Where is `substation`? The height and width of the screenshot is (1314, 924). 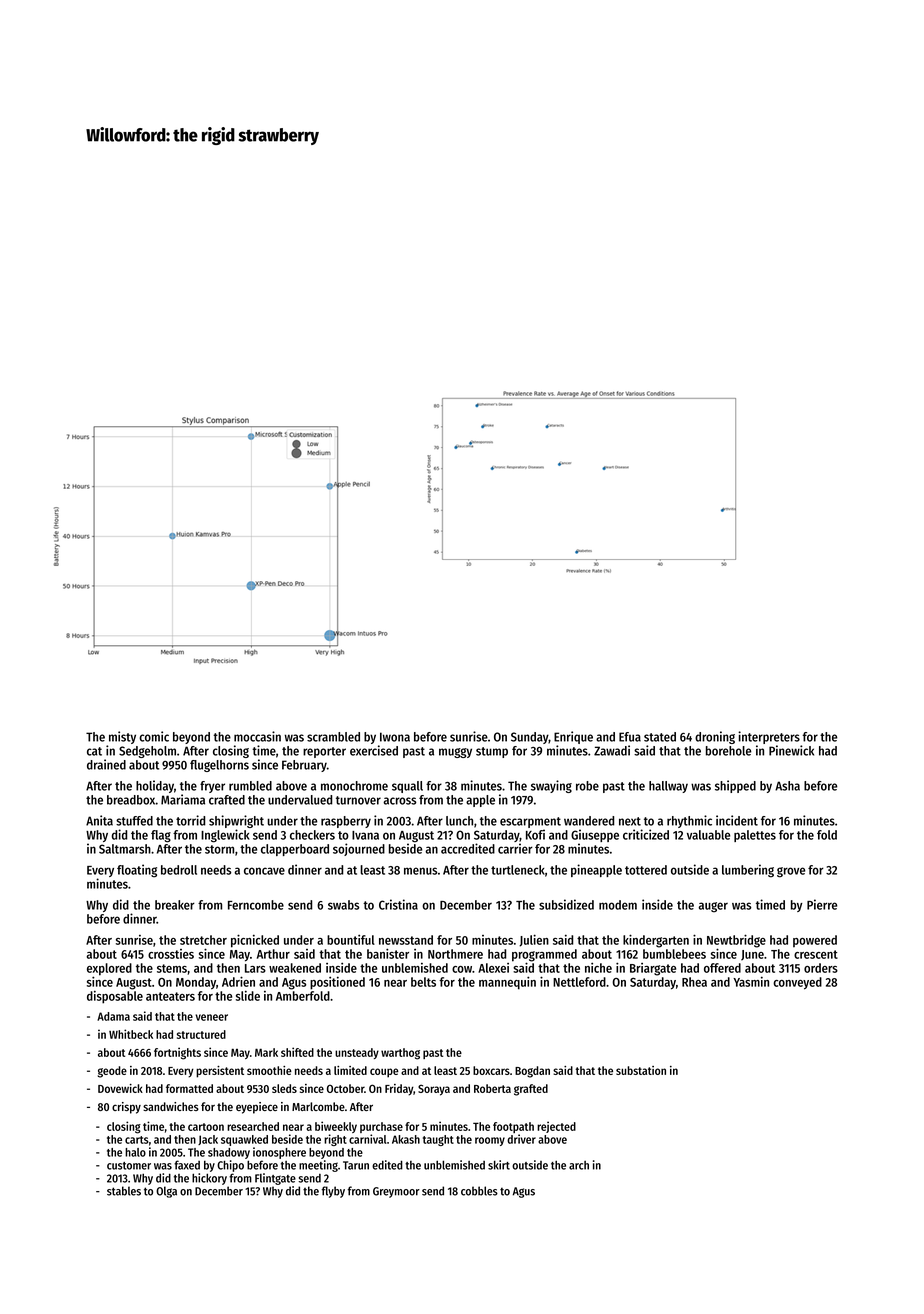
substation is located at coordinates (641, 1070).
